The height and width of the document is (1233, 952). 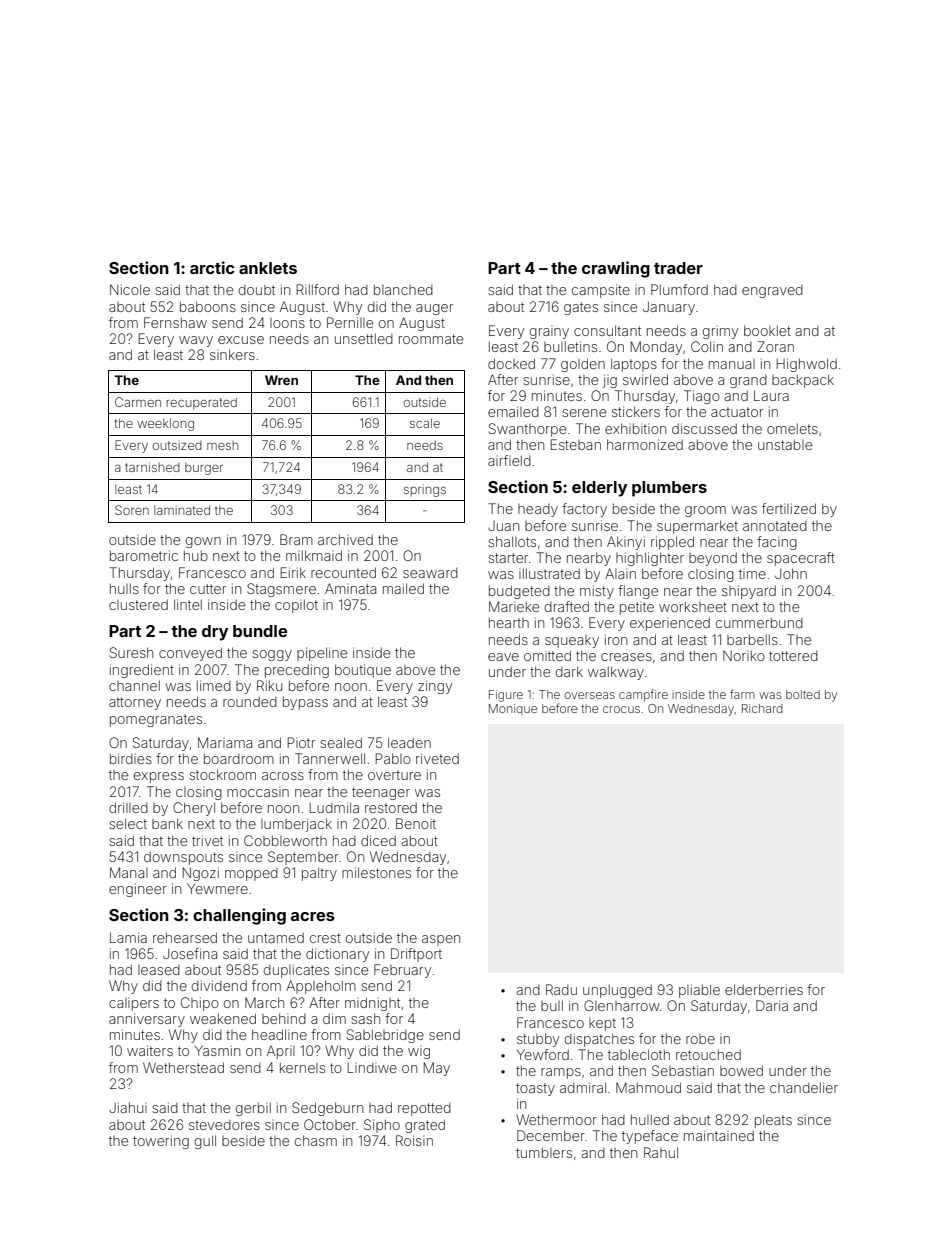 What do you see at coordinates (509, 622) in the document?
I see `hearth` at bounding box center [509, 622].
